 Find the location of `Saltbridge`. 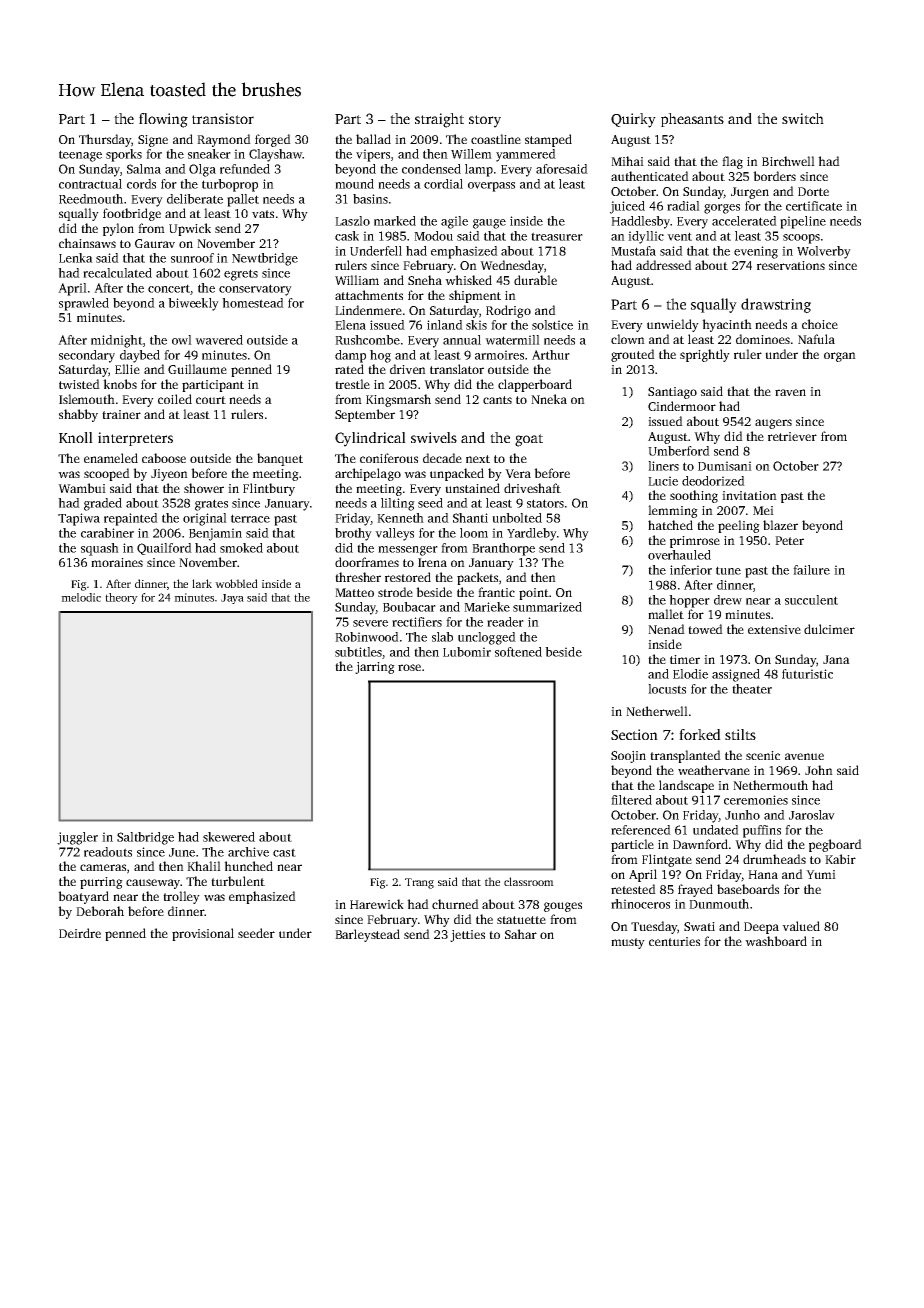

Saltbridge is located at coordinates (145, 838).
